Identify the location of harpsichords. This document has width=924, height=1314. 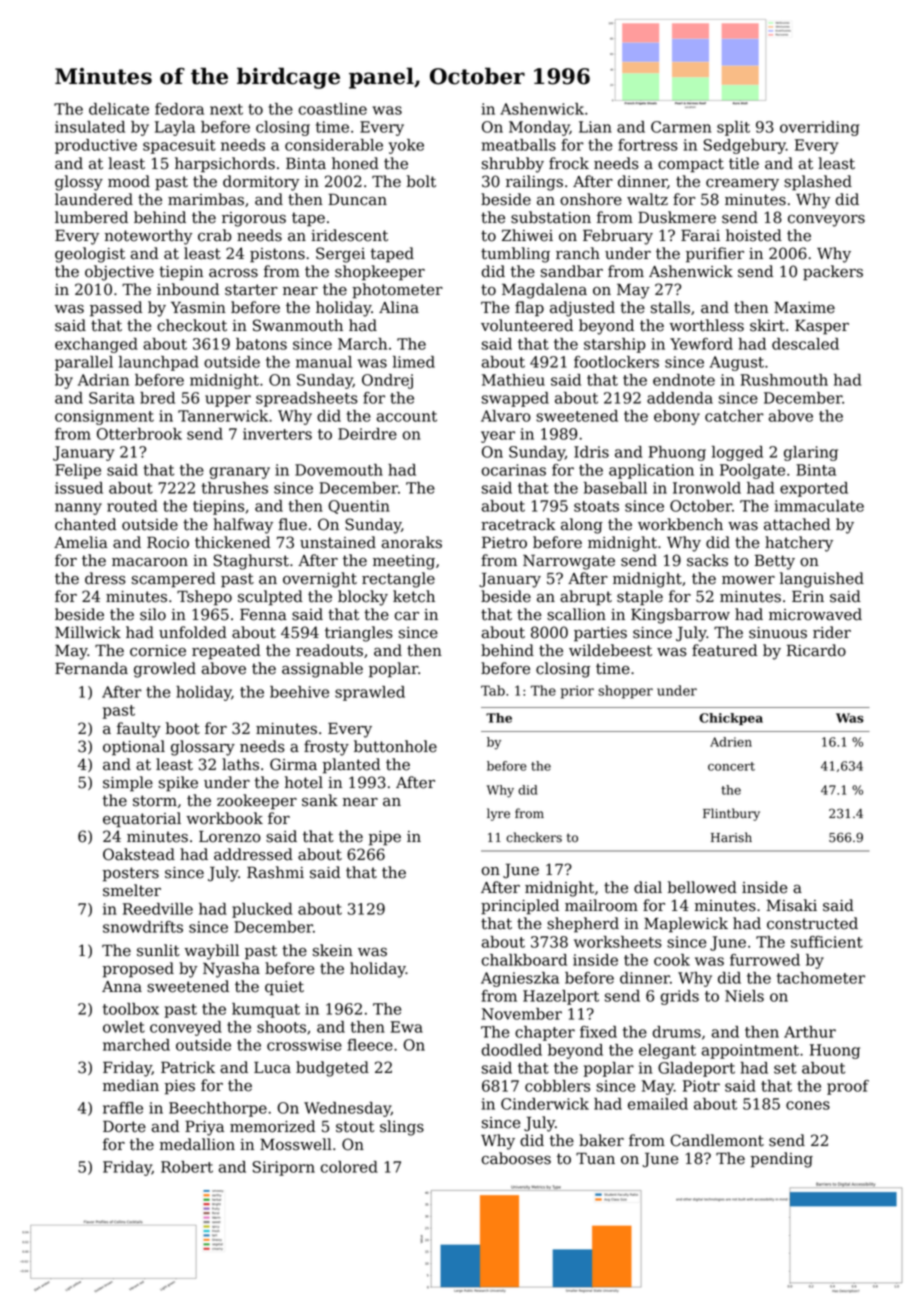
(225, 165).
